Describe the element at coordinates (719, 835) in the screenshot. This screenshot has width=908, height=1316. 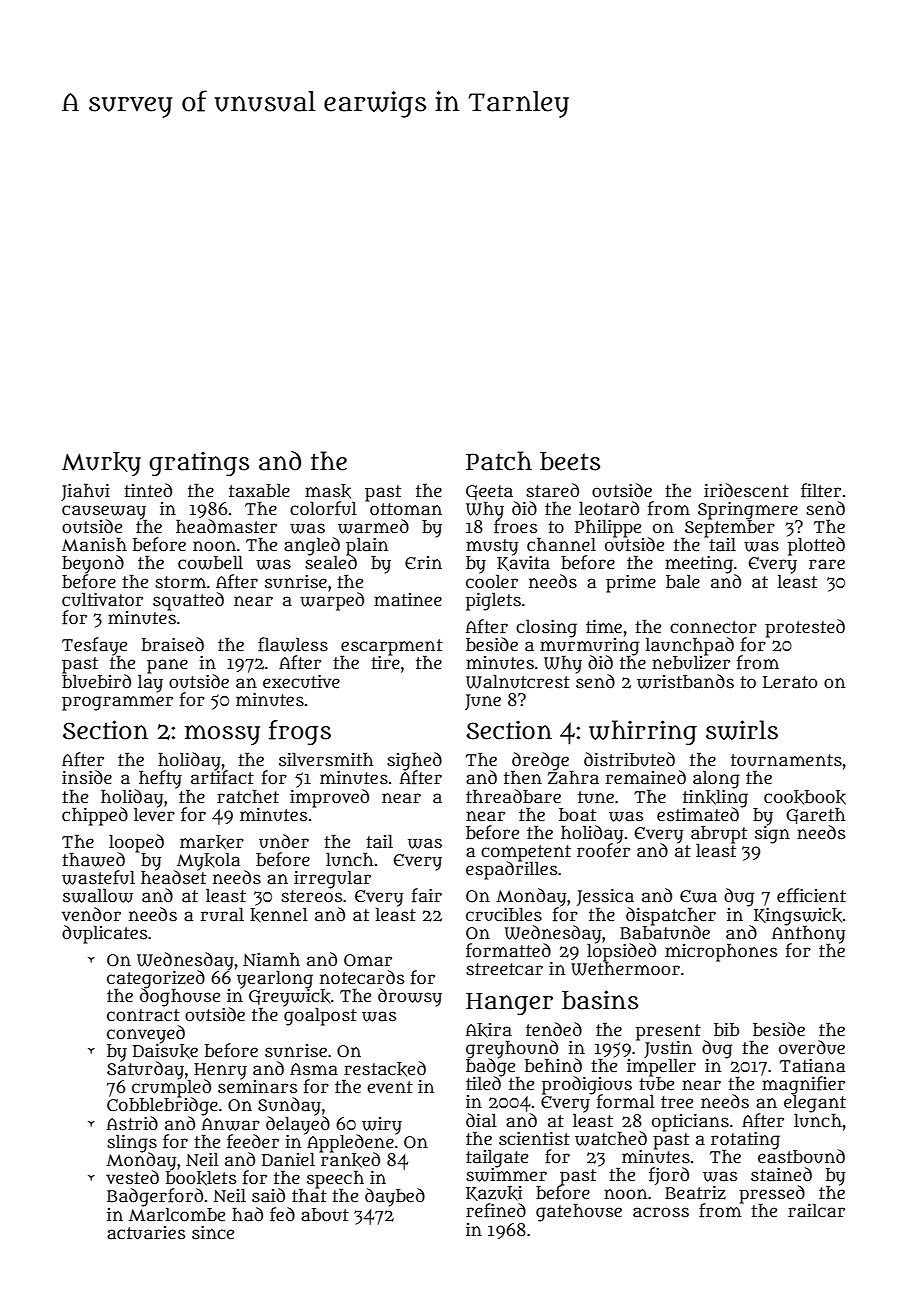
I see `abrupt` at that location.
